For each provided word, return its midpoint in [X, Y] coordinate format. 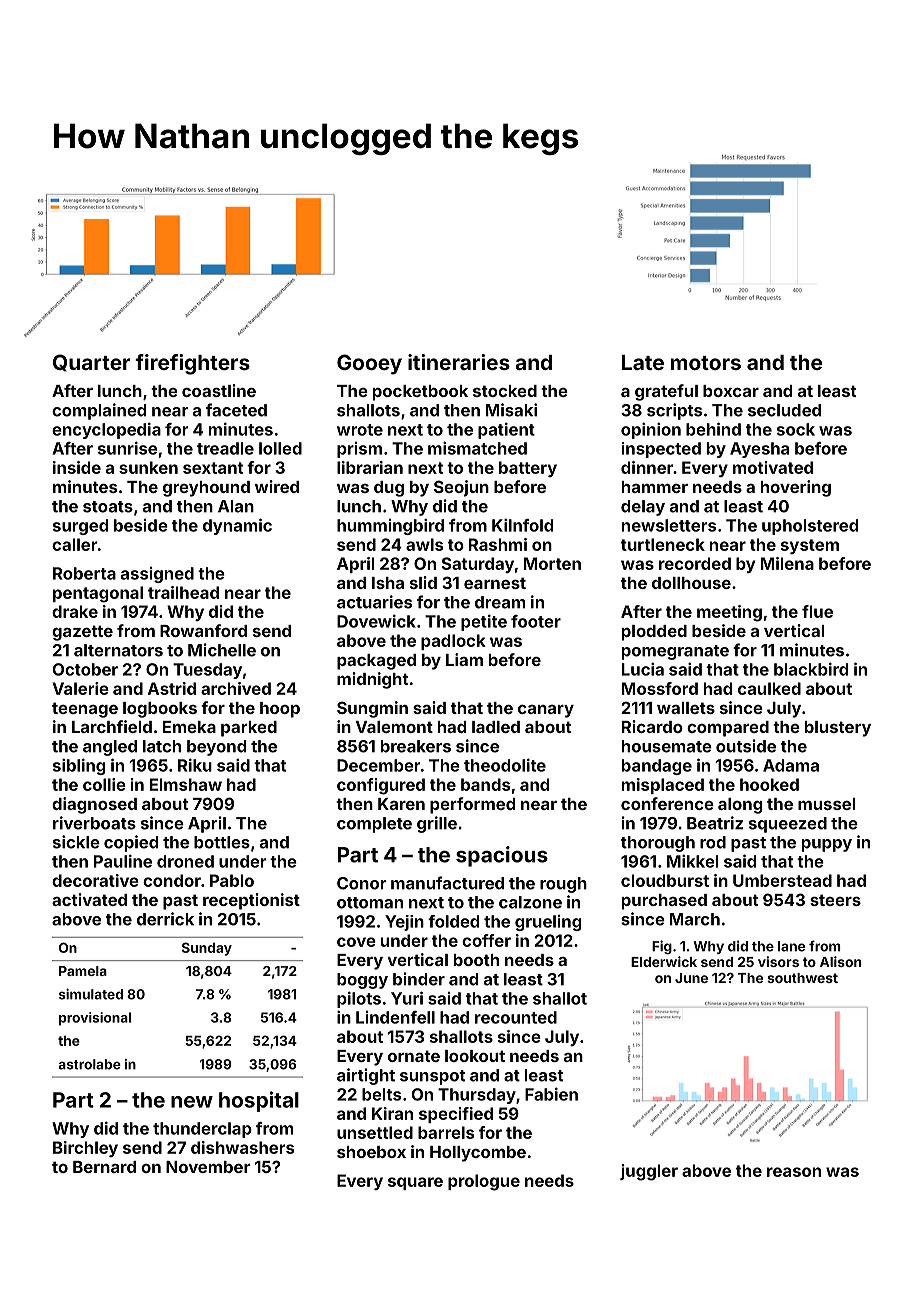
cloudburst [665, 880]
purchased [664, 902]
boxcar [731, 391]
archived [236, 688]
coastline [219, 390]
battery [528, 469]
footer [536, 621]
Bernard [104, 1167]
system [810, 546]
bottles [222, 842]
